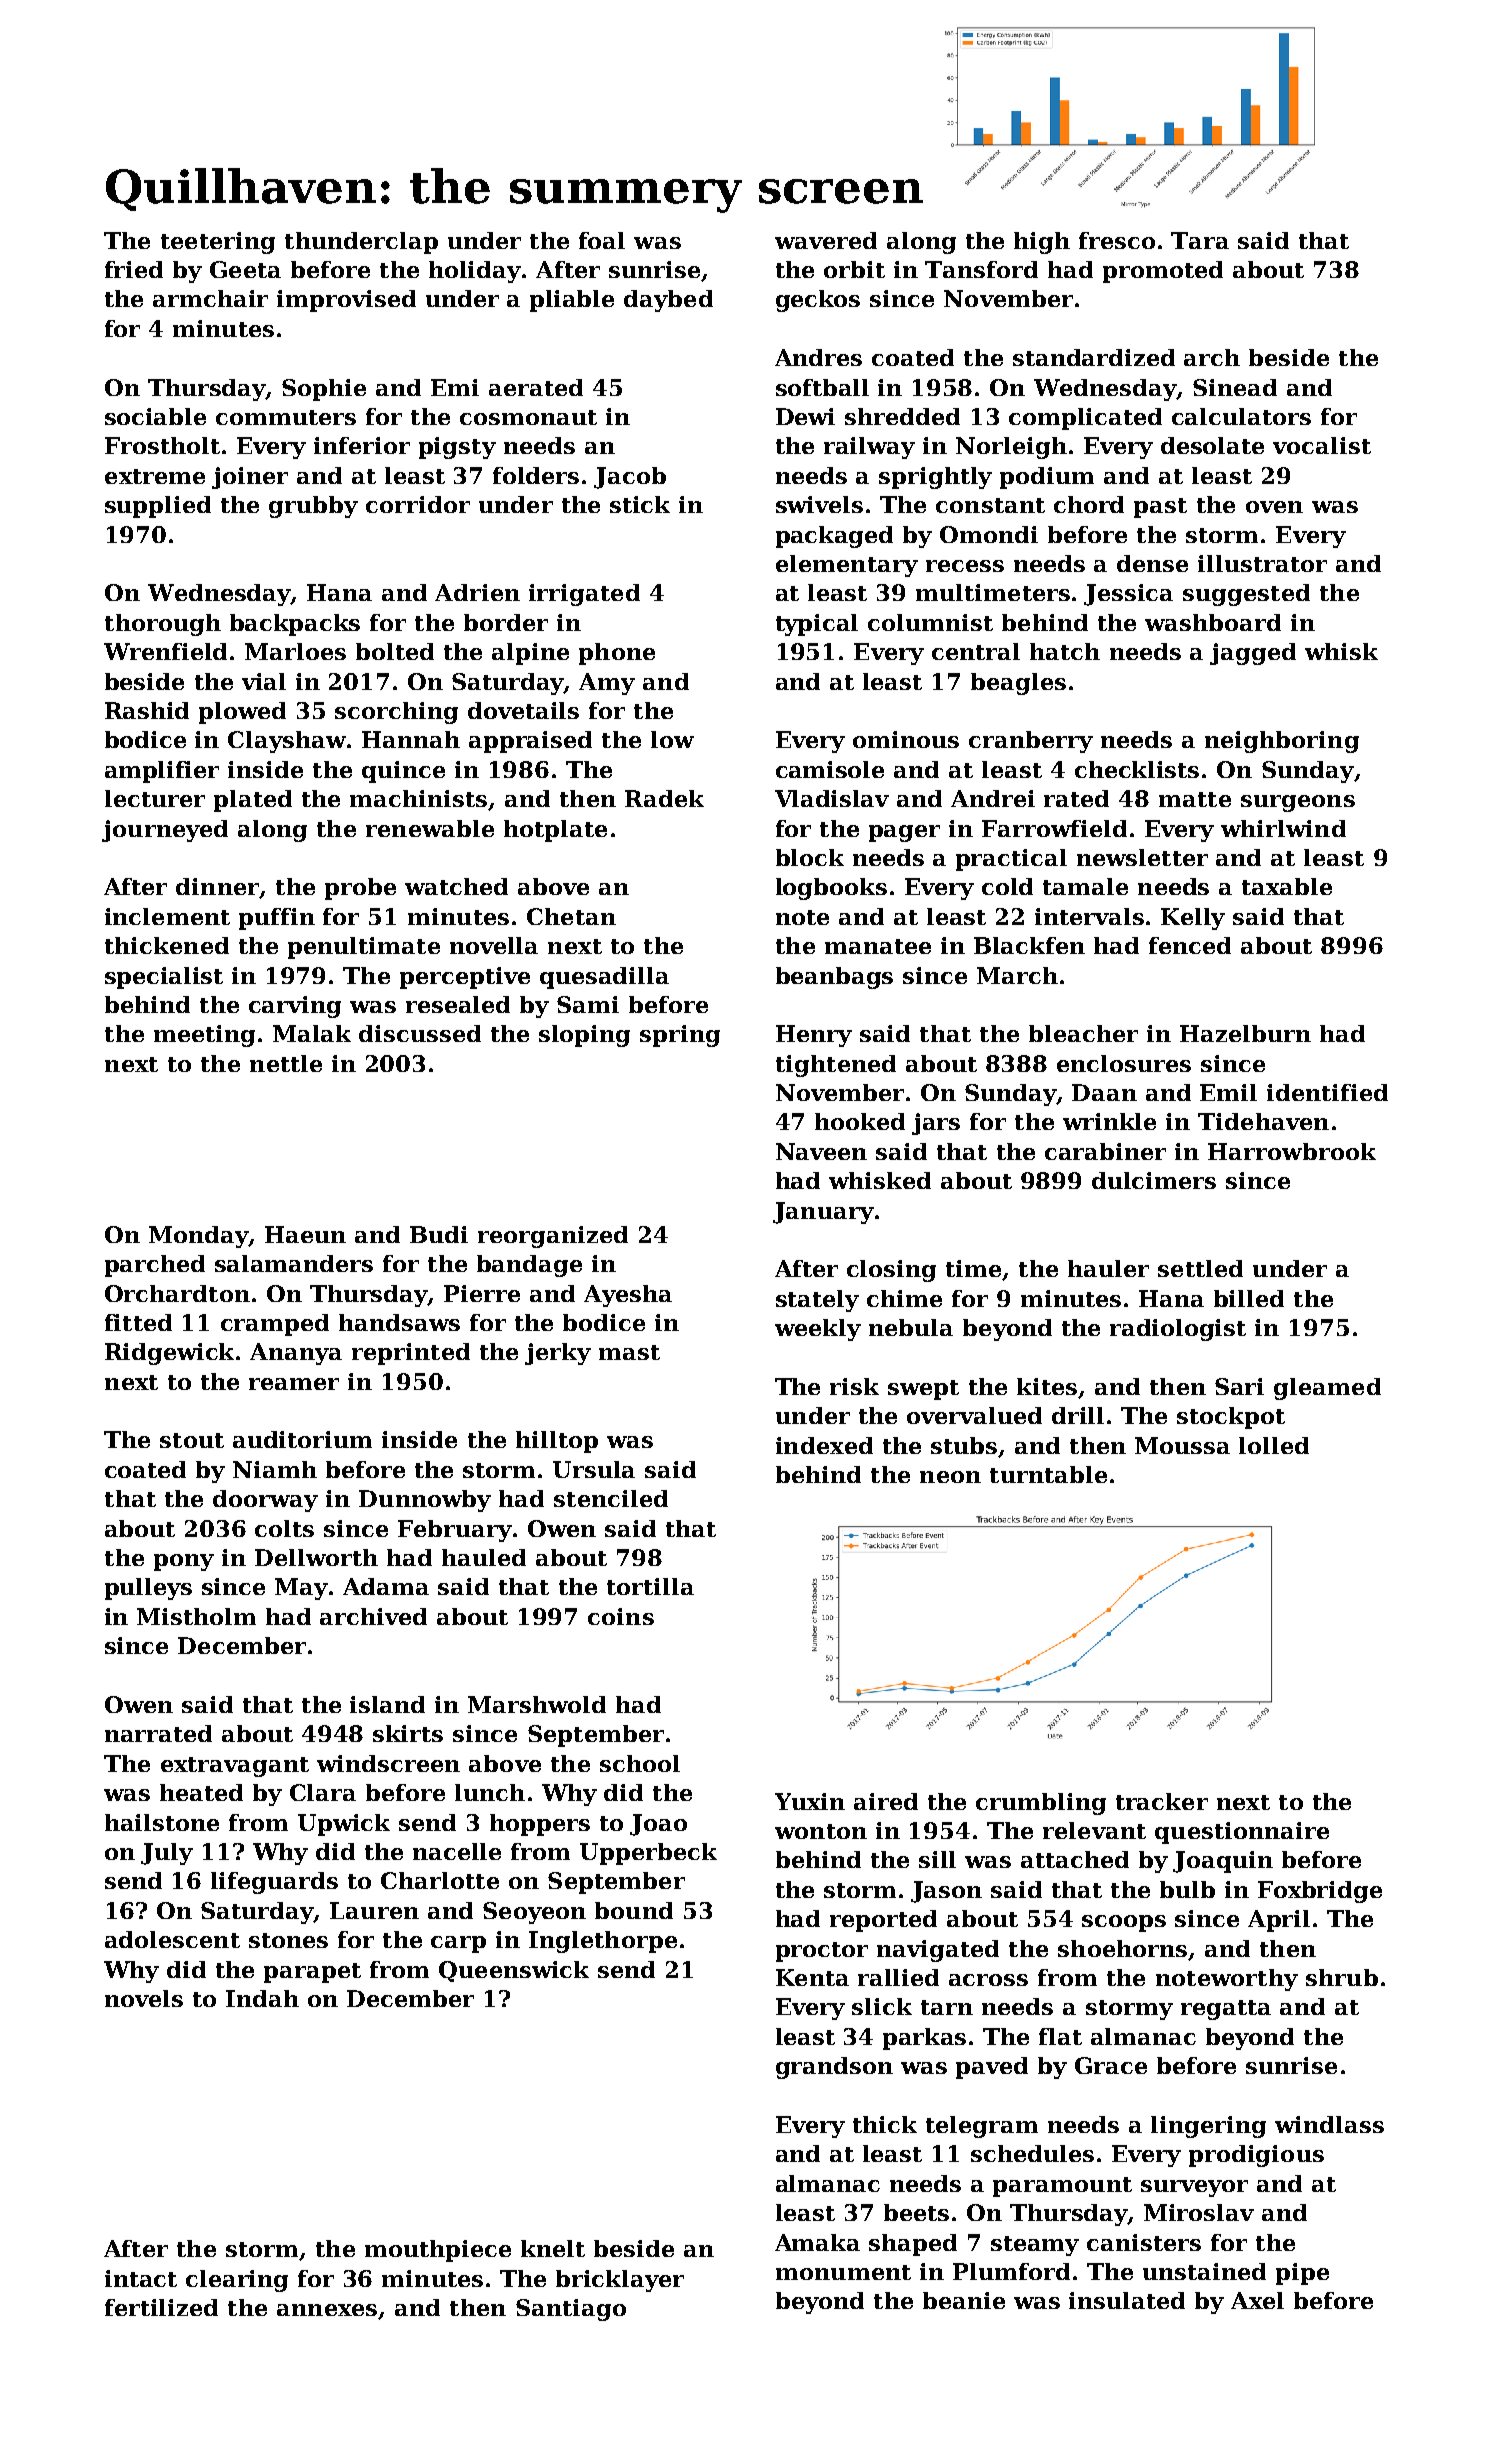  I want to click on Santiago, so click(571, 2310).
